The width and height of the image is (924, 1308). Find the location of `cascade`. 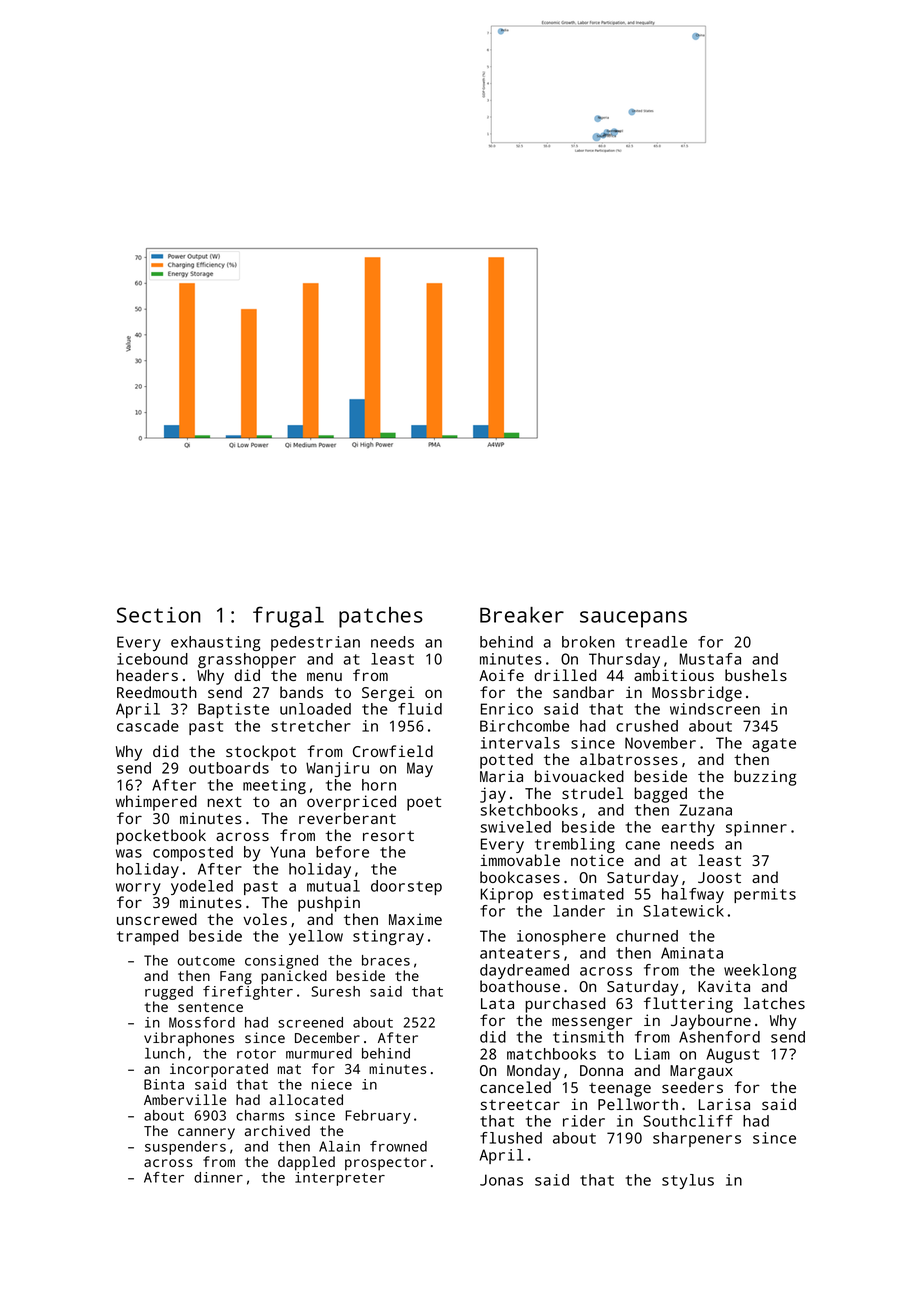

cascade is located at coordinates (148, 726).
